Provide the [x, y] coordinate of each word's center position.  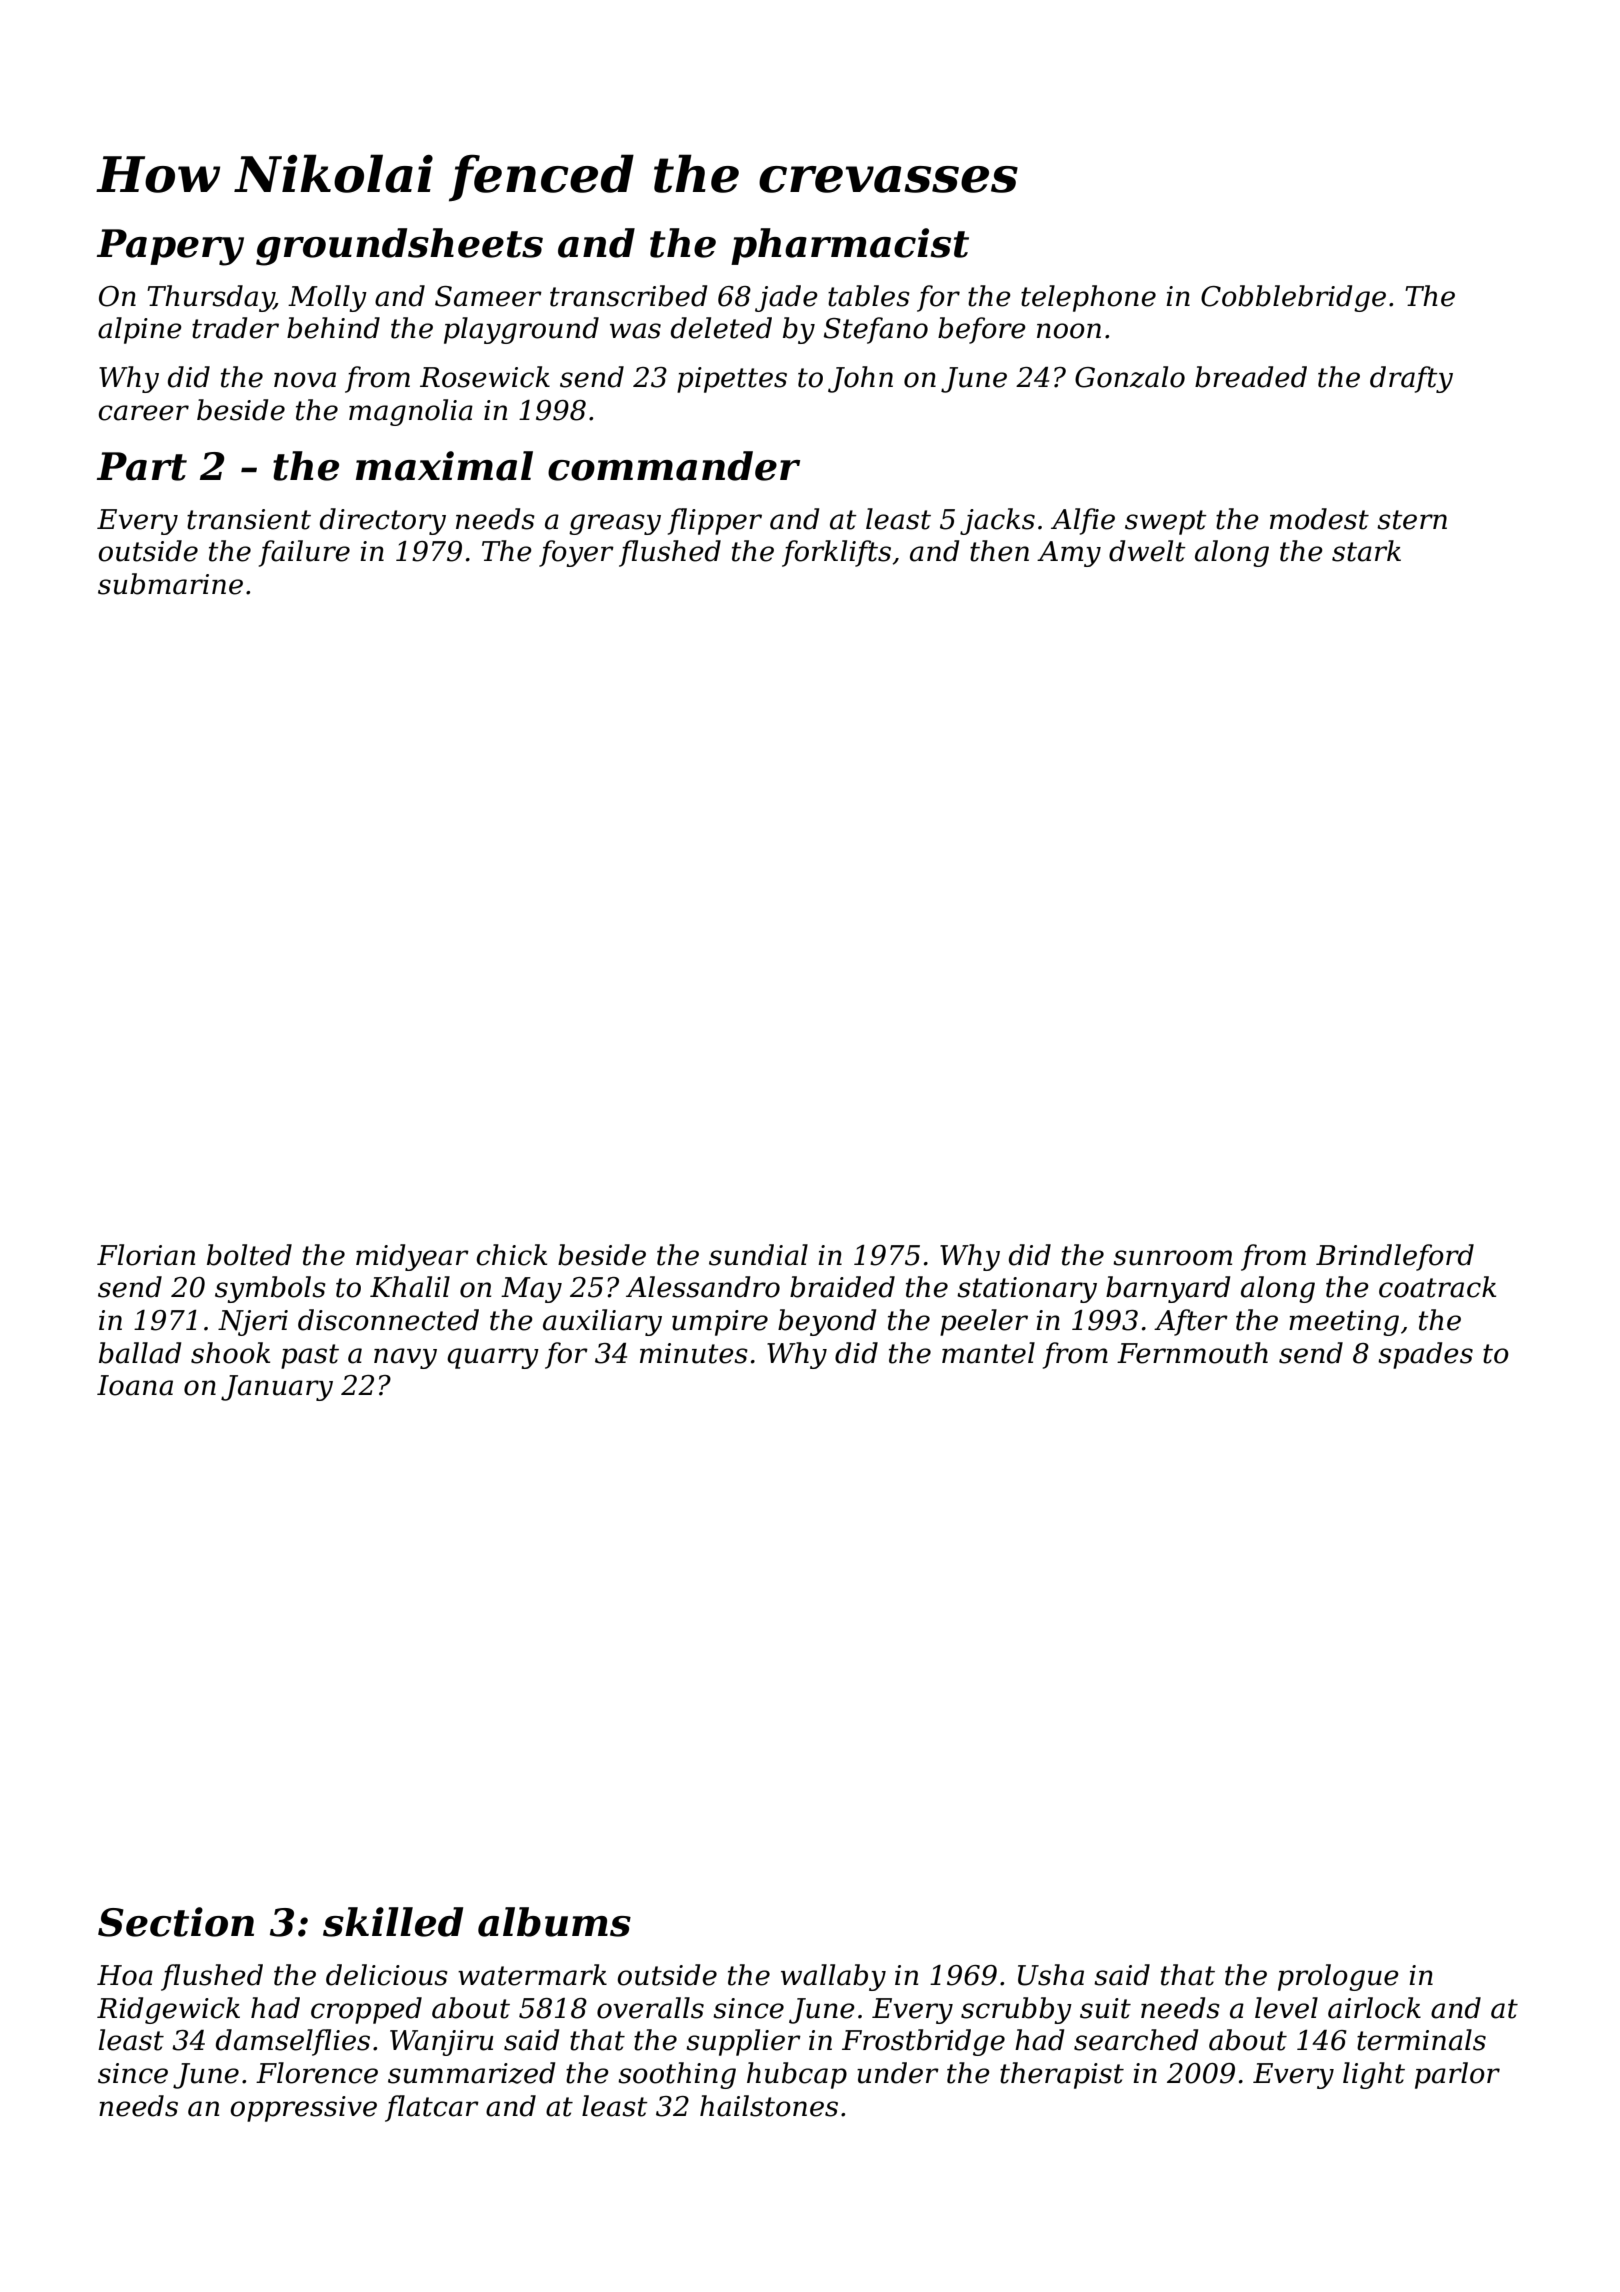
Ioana [135, 1385]
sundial [758, 1255]
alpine [140, 330]
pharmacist [850, 246]
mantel [988, 1353]
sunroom [1172, 1258]
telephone [1088, 298]
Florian [146, 1255]
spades [1425, 1355]
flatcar [432, 2108]
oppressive [303, 2109]
